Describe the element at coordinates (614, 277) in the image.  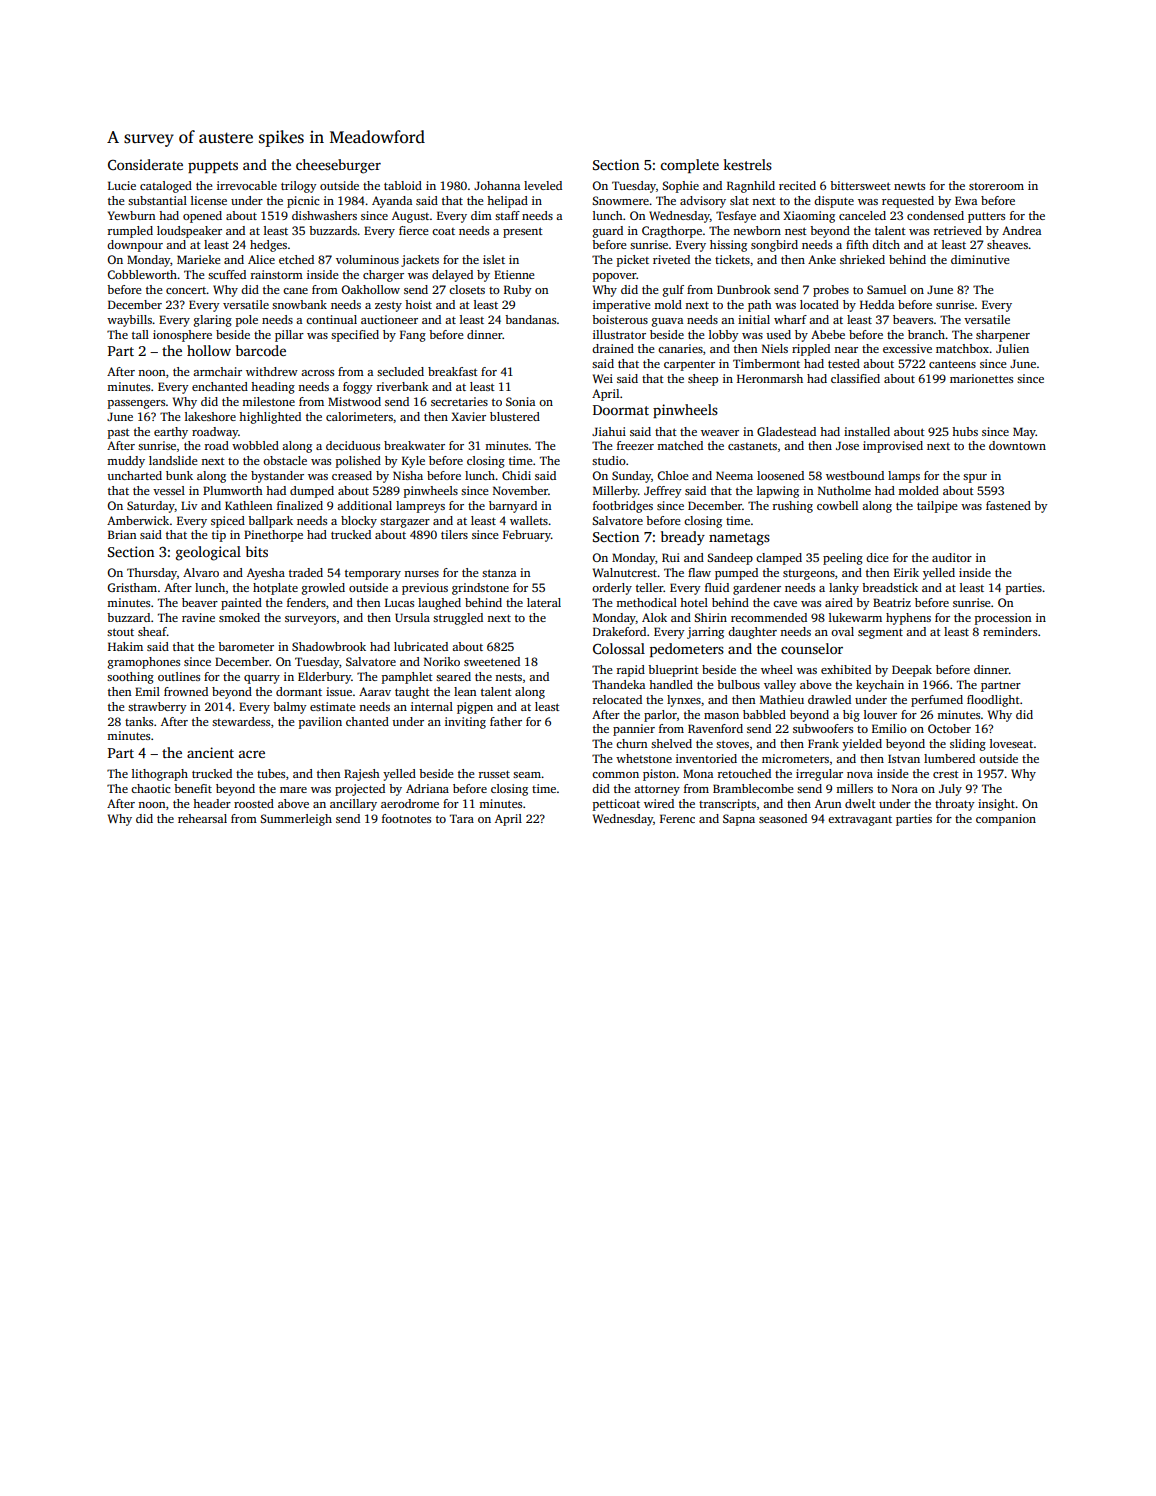
I see `popover` at that location.
